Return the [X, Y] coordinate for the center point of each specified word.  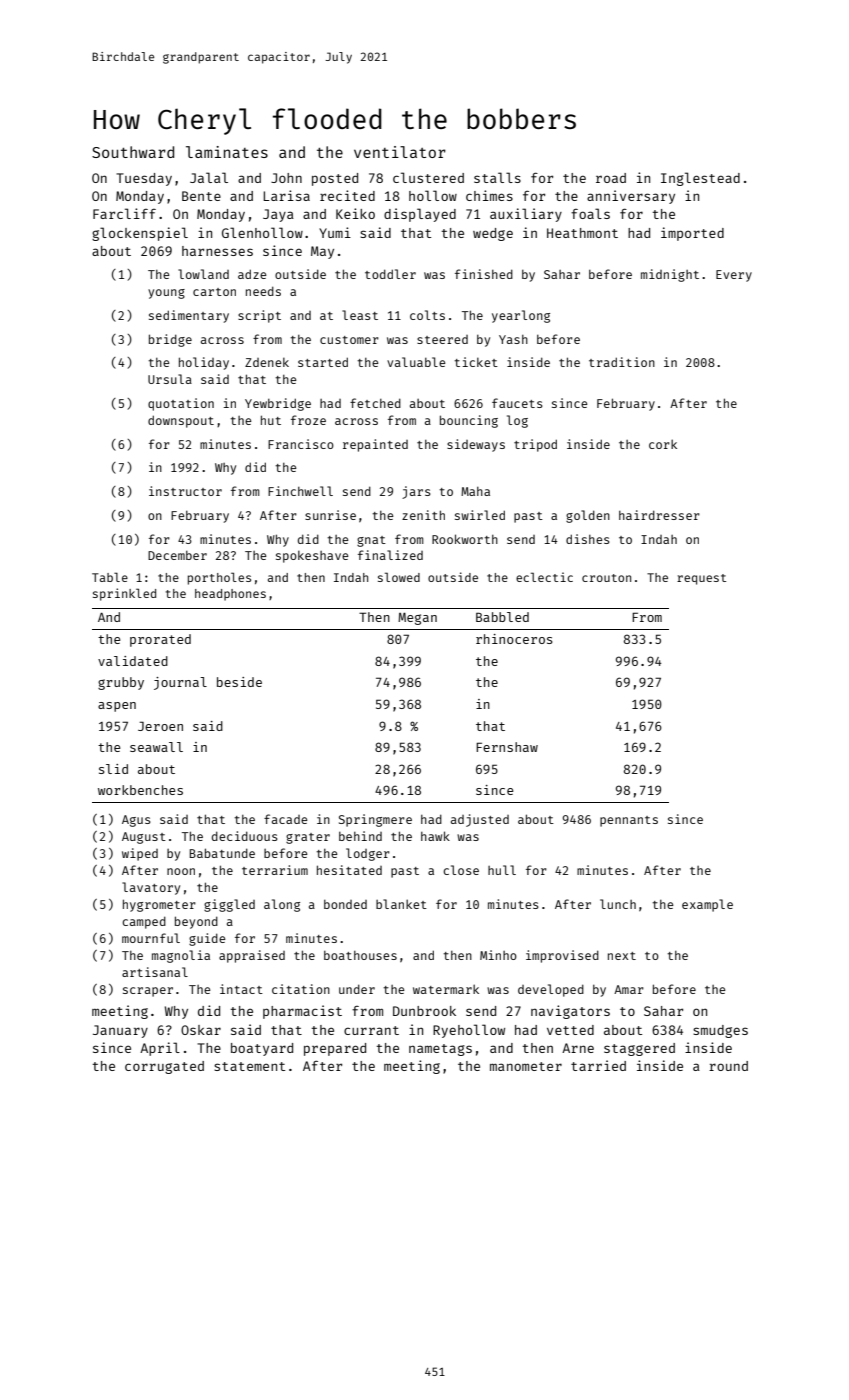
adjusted [480, 820]
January [120, 1031]
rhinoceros [514, 639]
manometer [526, 1066]
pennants [629, 821]
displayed [420, 215]
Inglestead [700, 179]
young [166, 294]
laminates [227, 152]
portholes [219, 578]
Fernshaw [507, 747]
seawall [156, 747]
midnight [670, 275]
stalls [497, 177]
